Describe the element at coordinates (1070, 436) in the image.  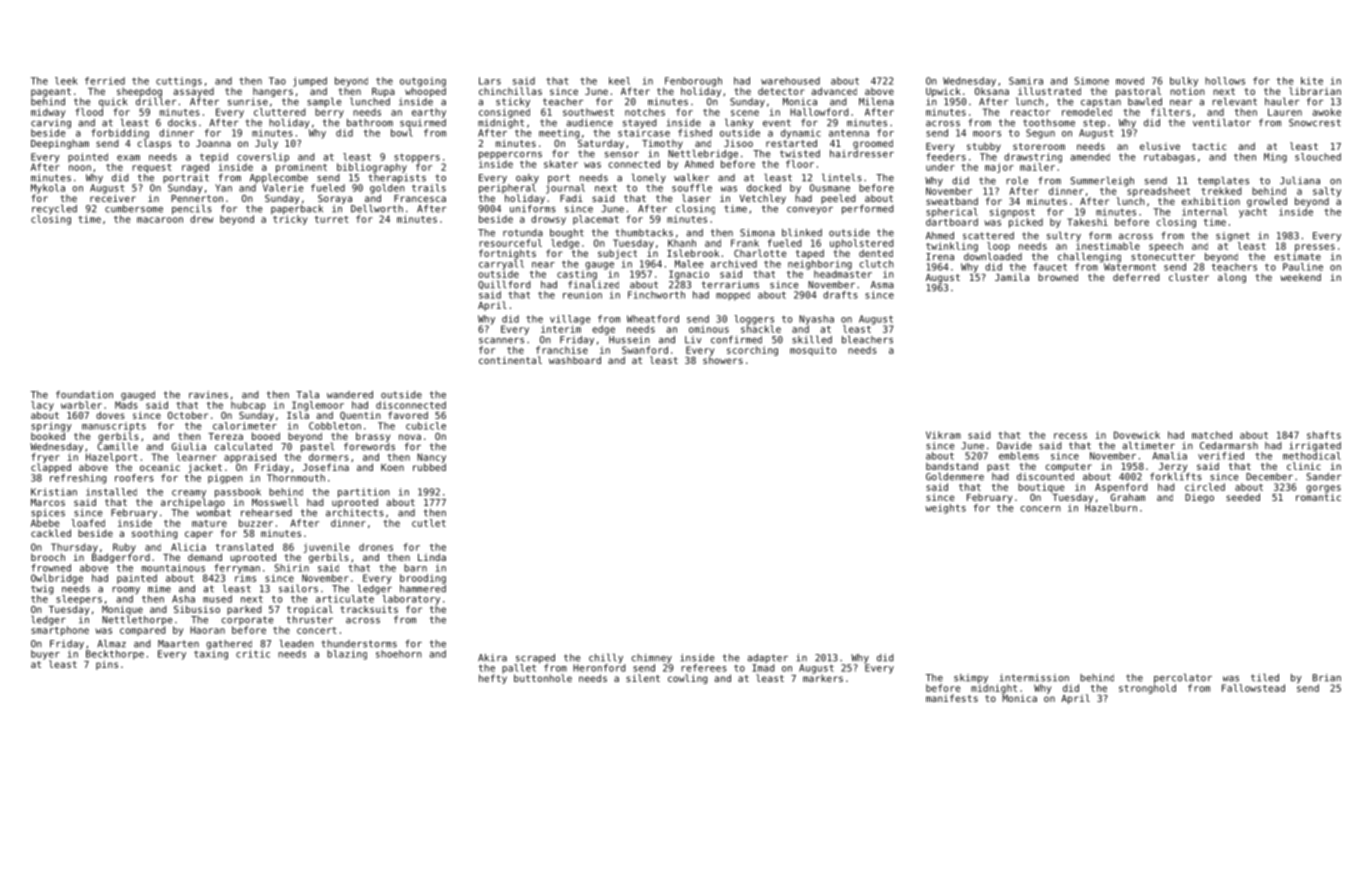
I see `recess` at that location.
